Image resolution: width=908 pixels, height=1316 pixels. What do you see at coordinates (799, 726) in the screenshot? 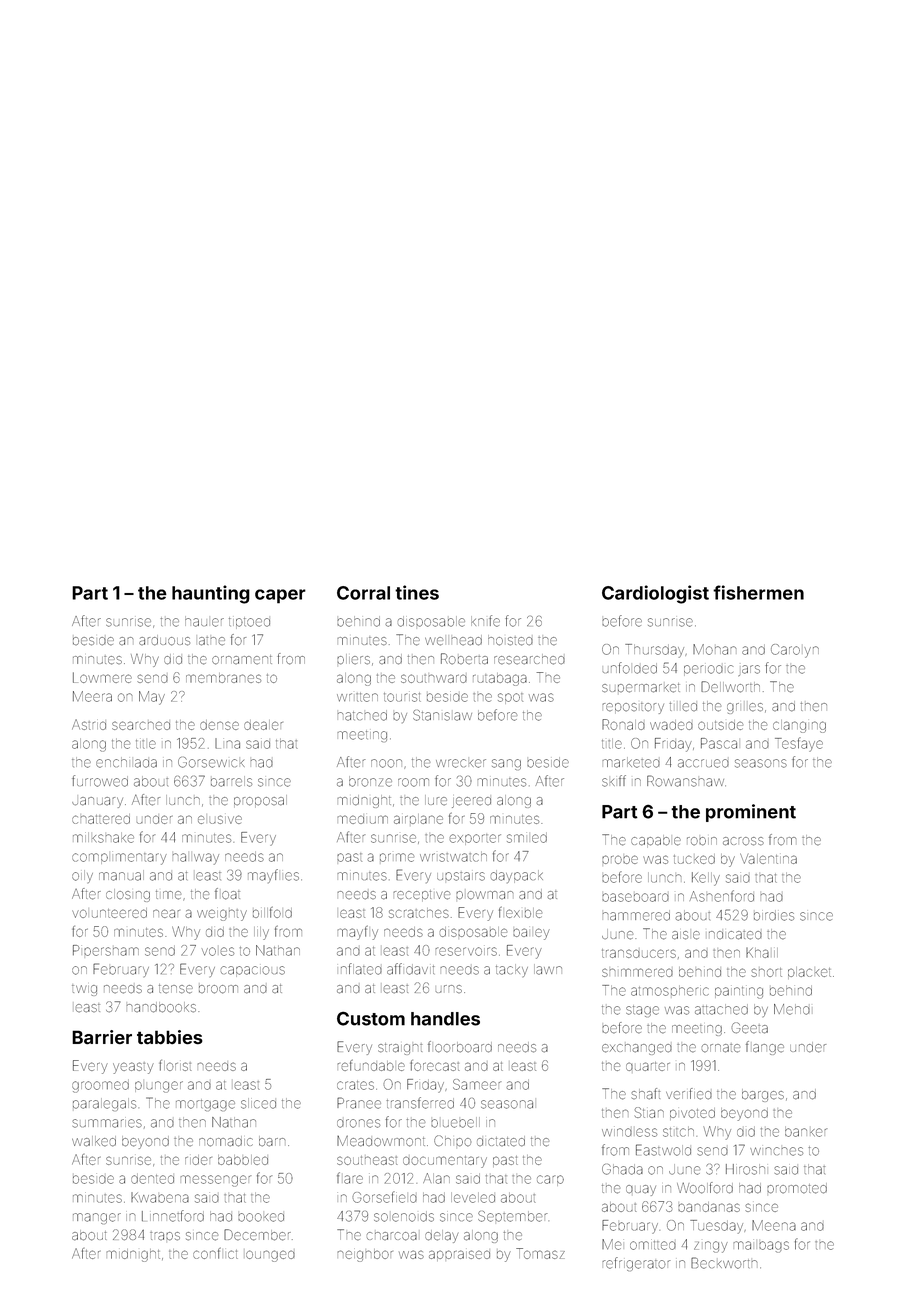
I see `clanging` at bounding box center [799, 726].
